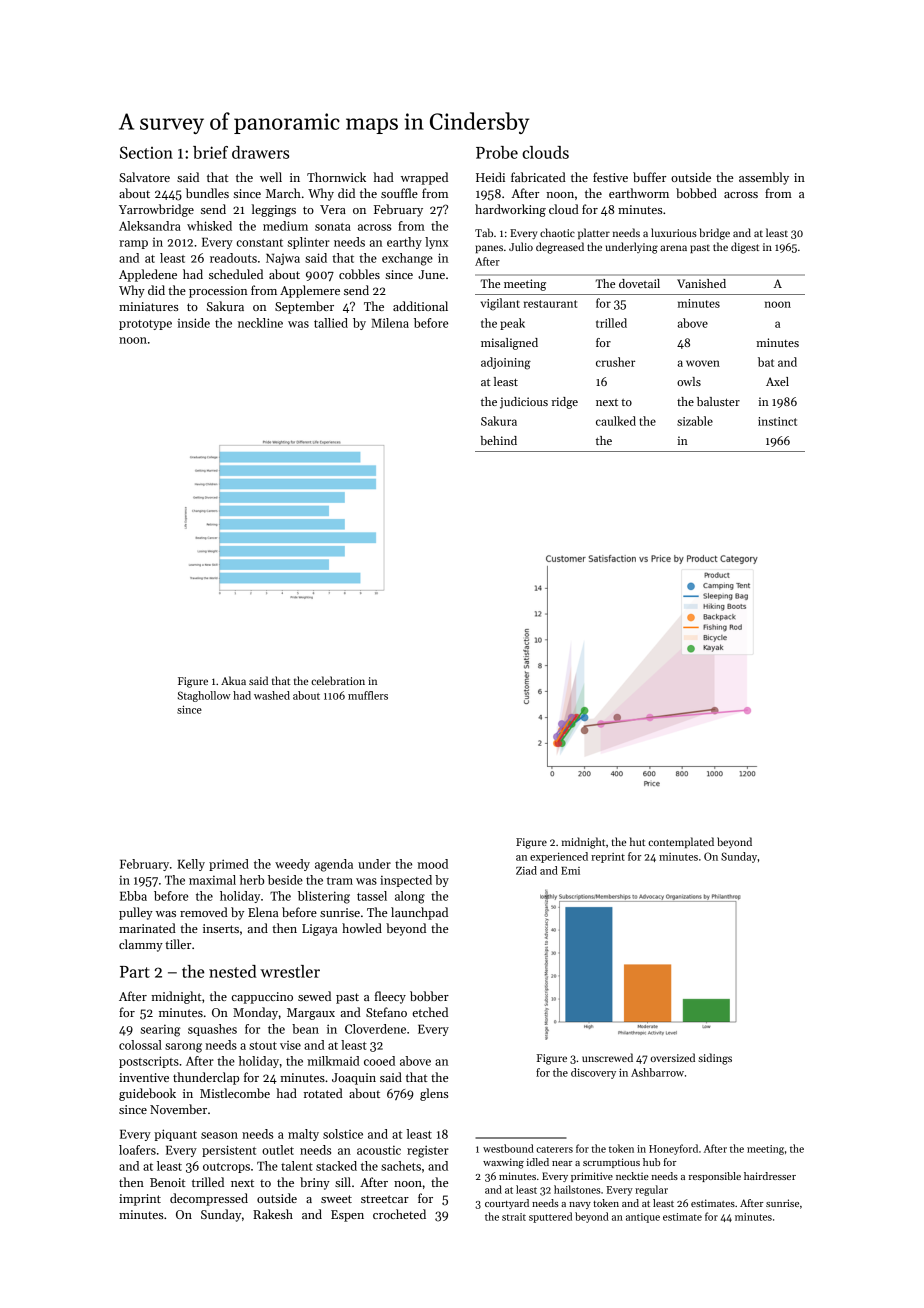 The height and width of the screenshot is (1308, 924). I want to click on Ziad, so click(526, 870).
